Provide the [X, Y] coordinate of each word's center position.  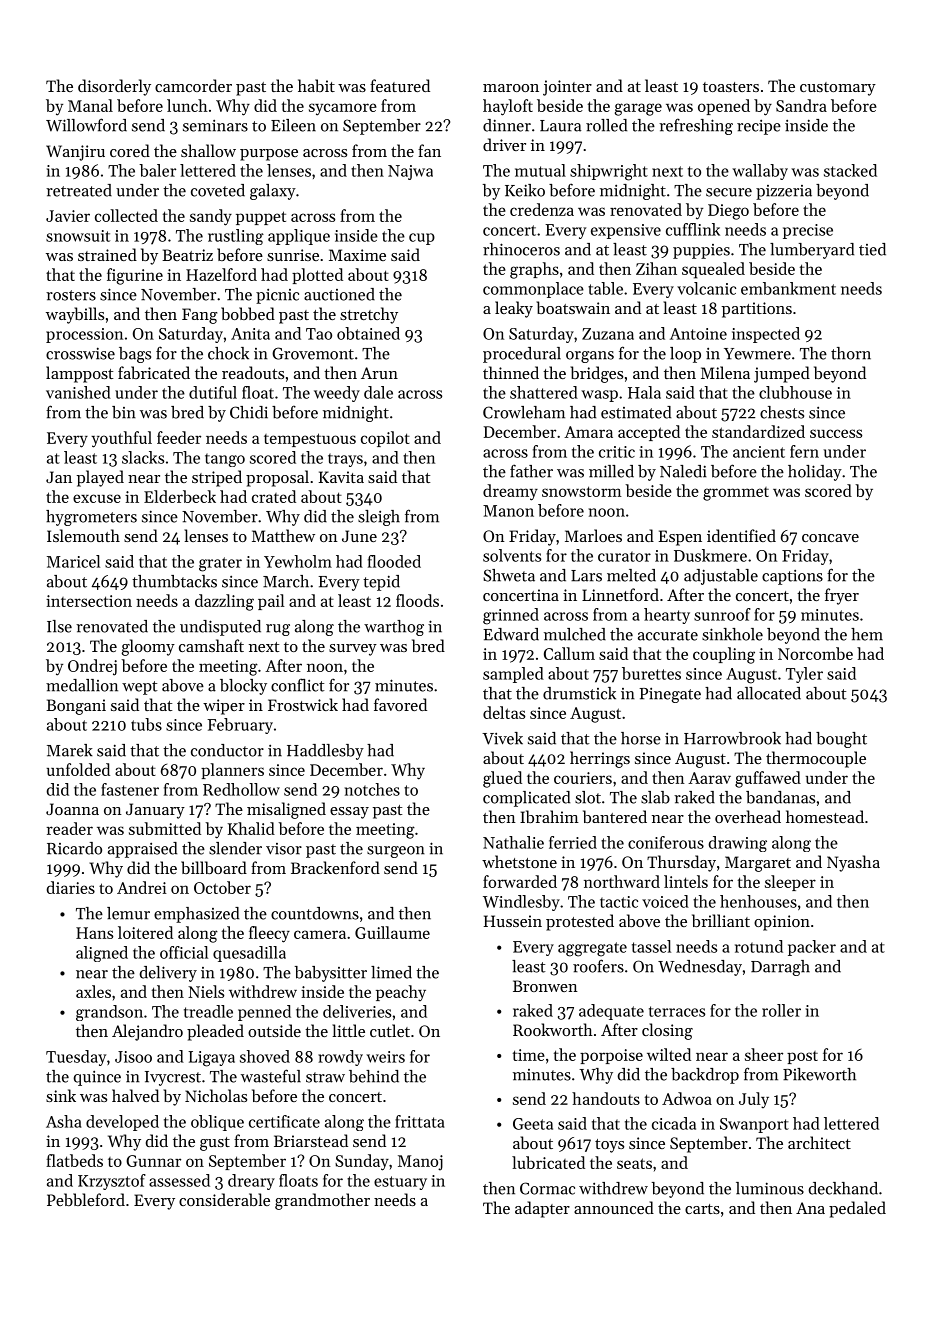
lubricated [548, 1162]
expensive [626, 231]
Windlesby [521, 903]
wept [140, 688]
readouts [253, 372]
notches [372, 789]
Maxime [357, 255]
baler [157, 170]
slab [655, 797]
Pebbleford [86, 1199]
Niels [206, 991]
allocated [769, 693]
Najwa [410, 172]
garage [638, 109]
